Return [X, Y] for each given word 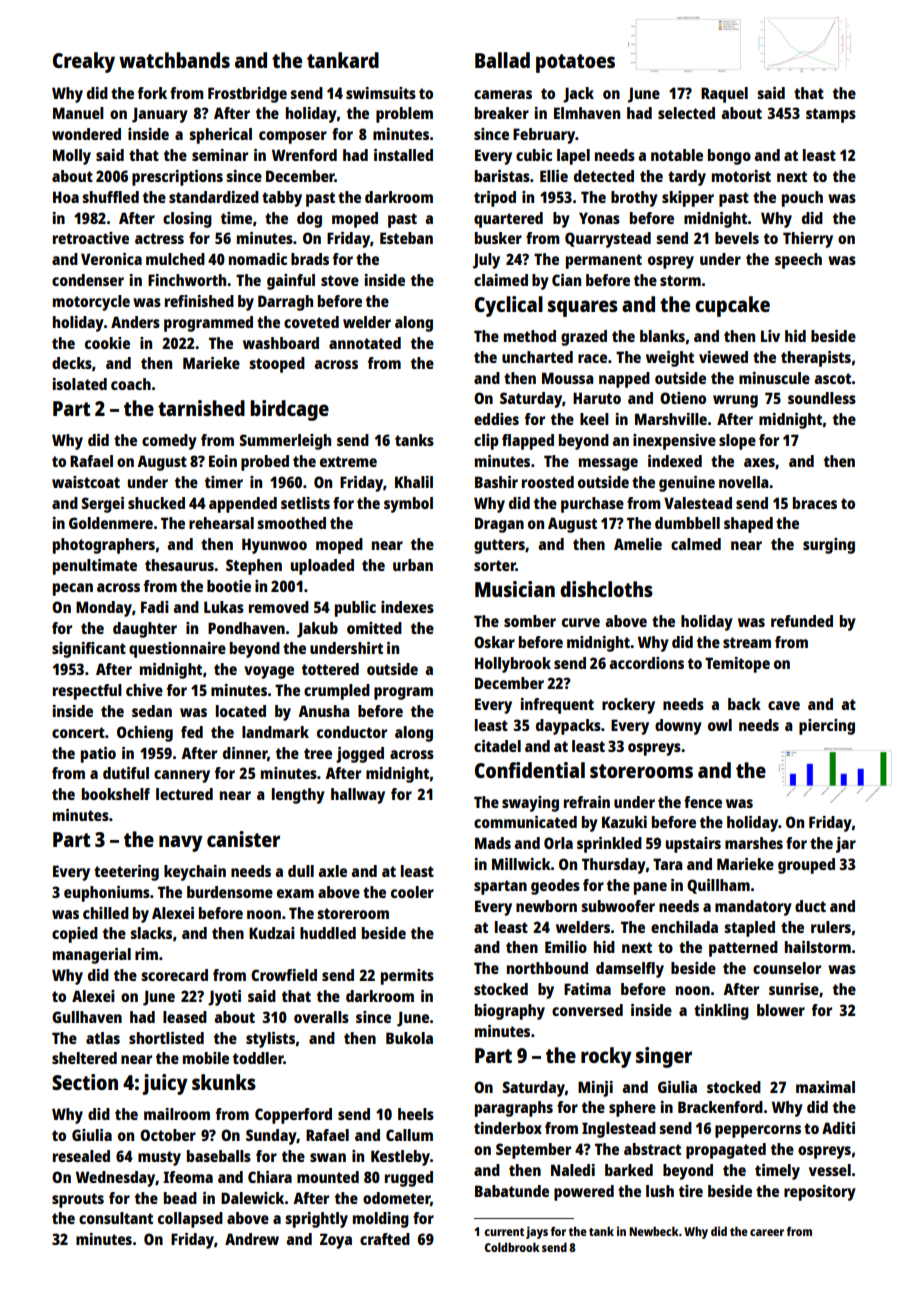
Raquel [724, 95]
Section [85, 1082]
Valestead [698, 503]
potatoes [575, 63]
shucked [156, 503]
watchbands [174, 60]
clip [486, 442]
